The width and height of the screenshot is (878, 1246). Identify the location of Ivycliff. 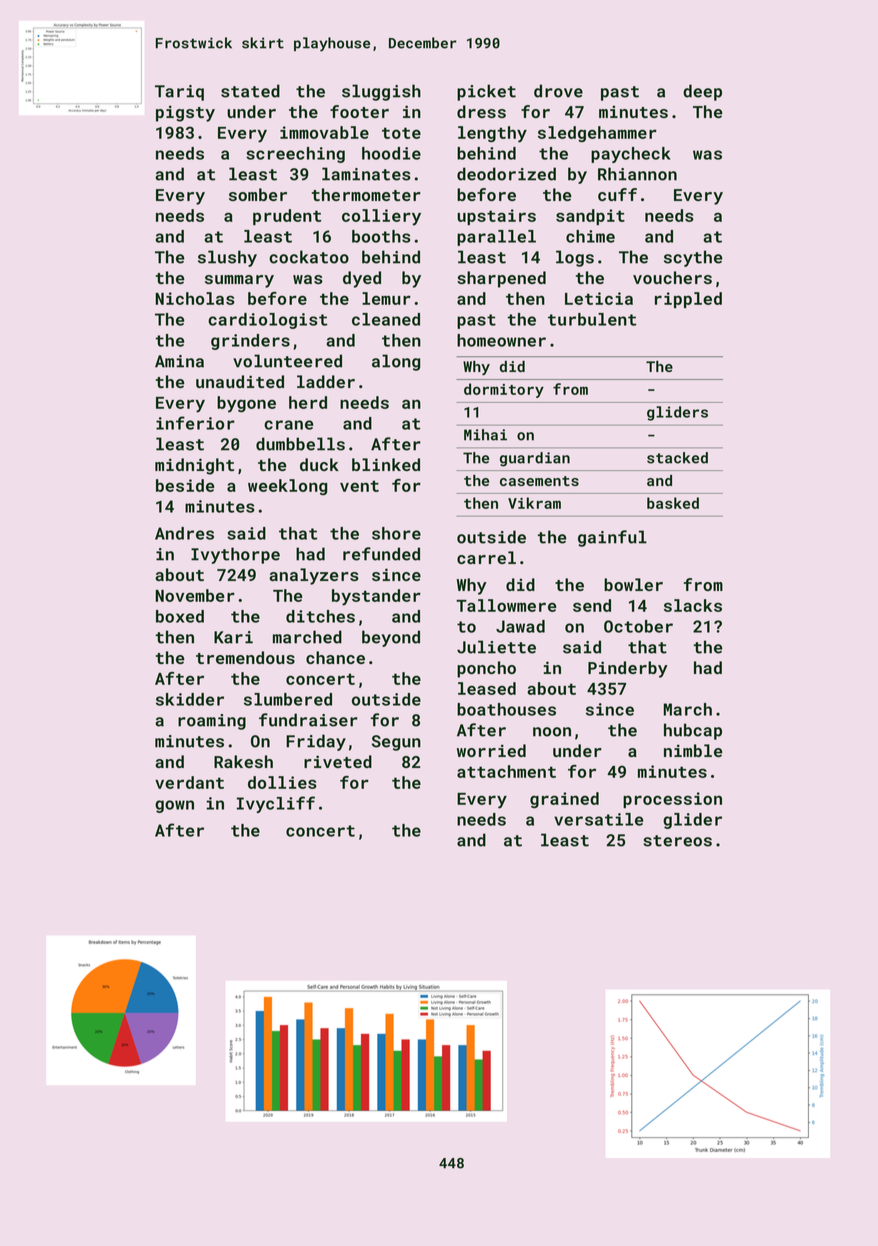
(276, 804).
